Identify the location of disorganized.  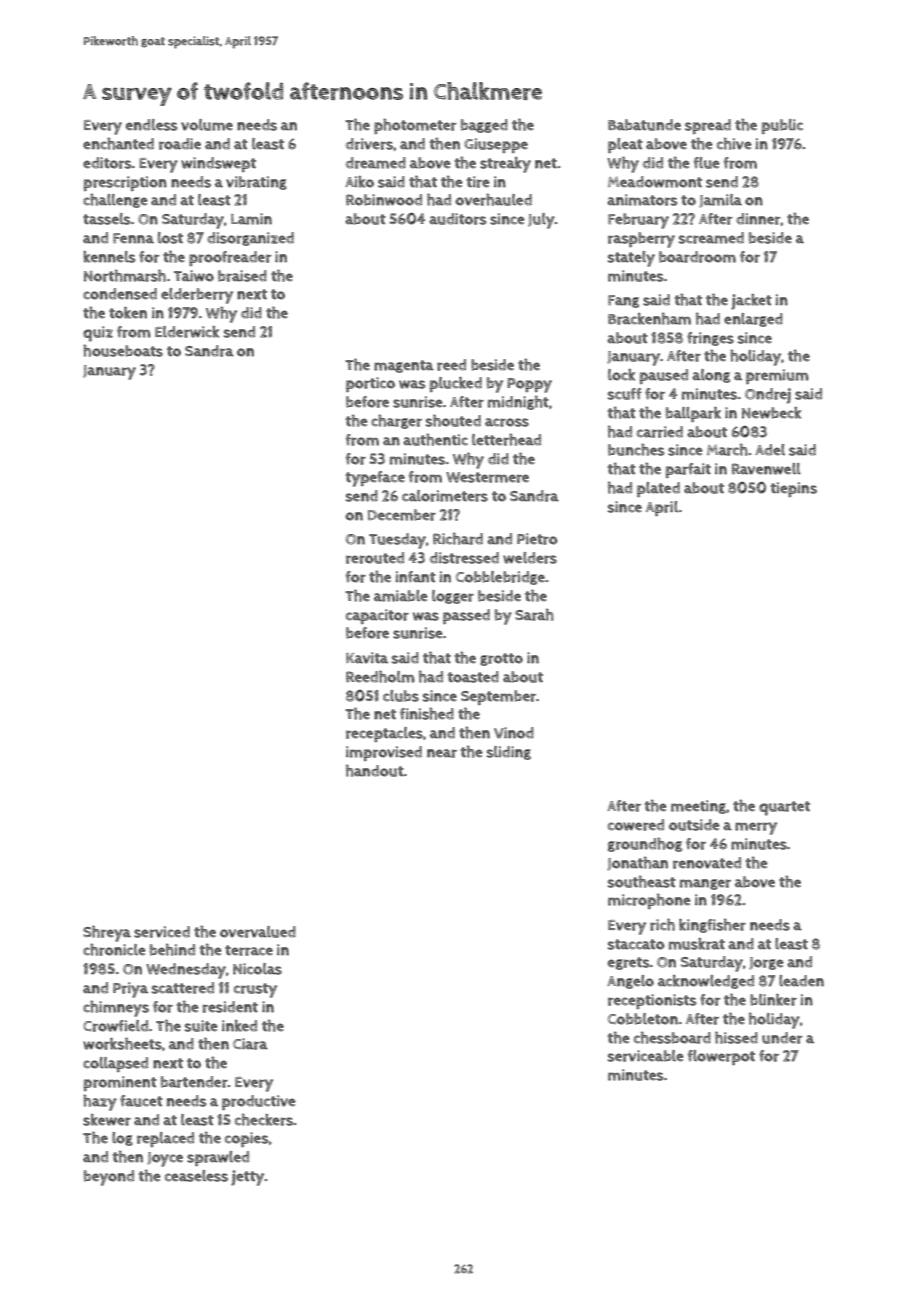
(250, 239).
